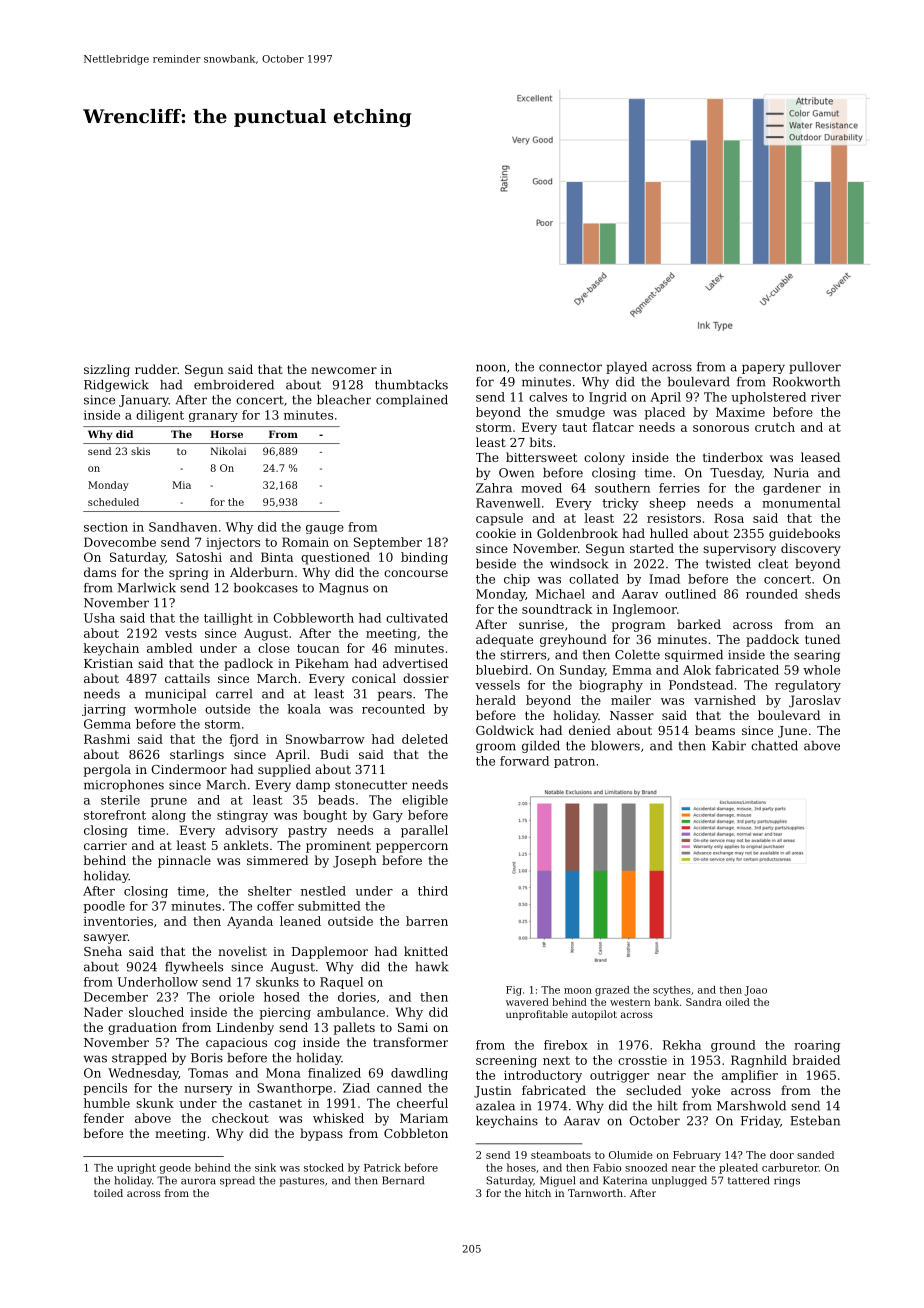  What do you see at coordinates (156, 369) in the screenshot?
I see `rudder` at bounding box center [156, 369].
